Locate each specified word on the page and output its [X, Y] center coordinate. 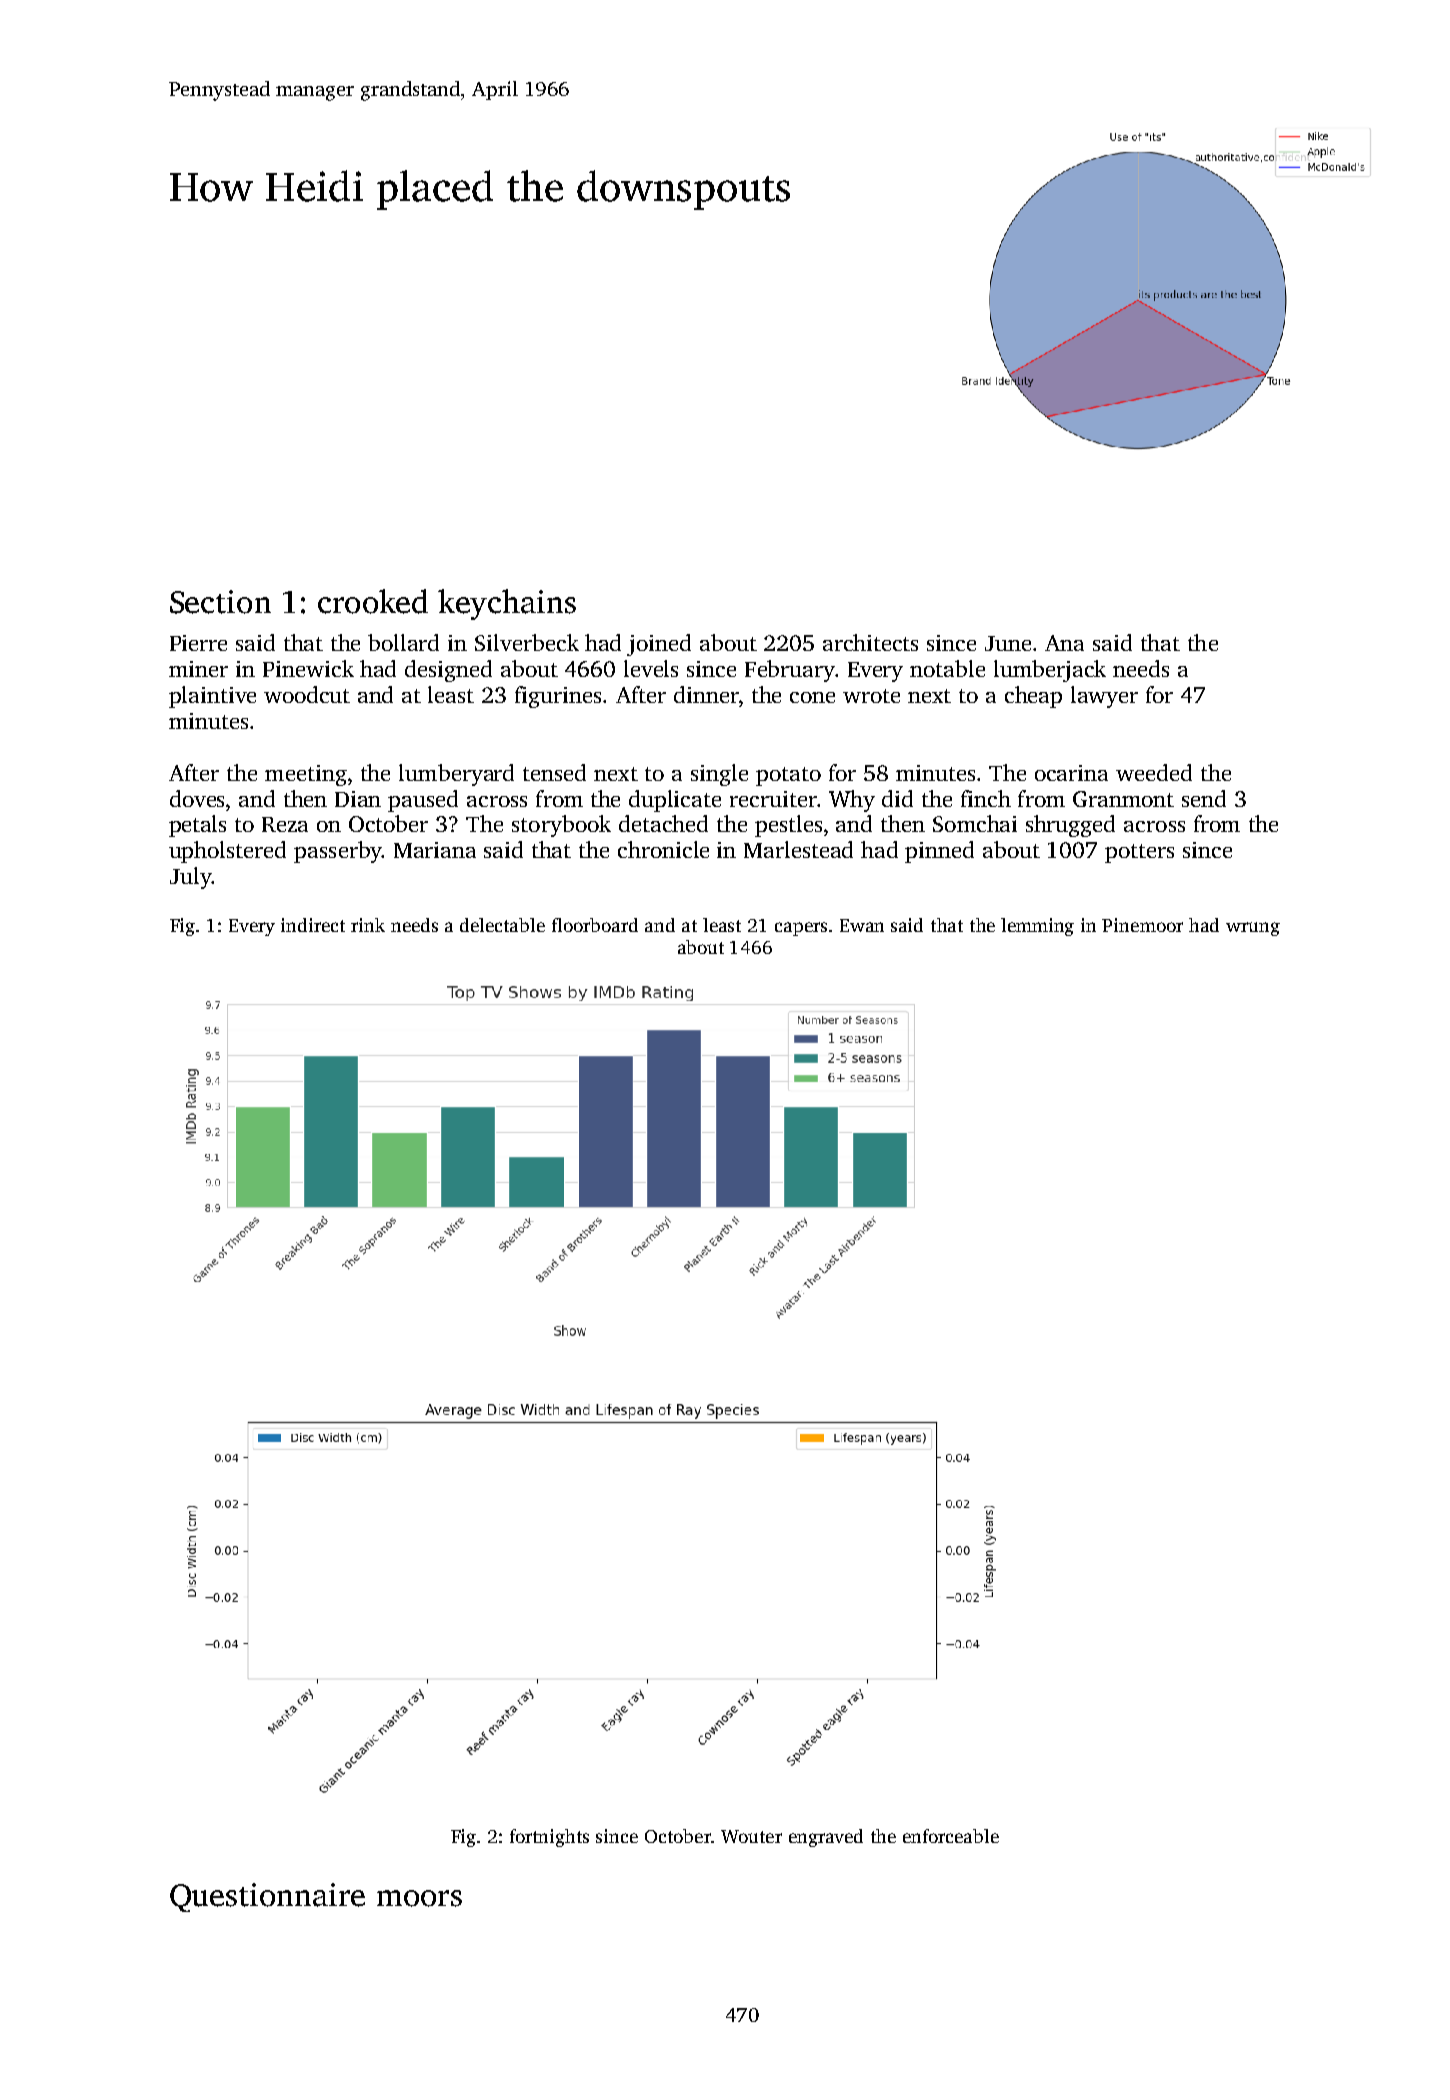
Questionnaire [267, 1897]
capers [801, 929]
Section [220, 602]
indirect [313, 925]
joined [659, 645]
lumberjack [1050, 671]
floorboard [595, 925]
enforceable [951, 1836]
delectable [502, 925]
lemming [1037, 927]
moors [419, 1898]
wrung [1253, 929]
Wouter [751, 1836]
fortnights [549, 1838]
